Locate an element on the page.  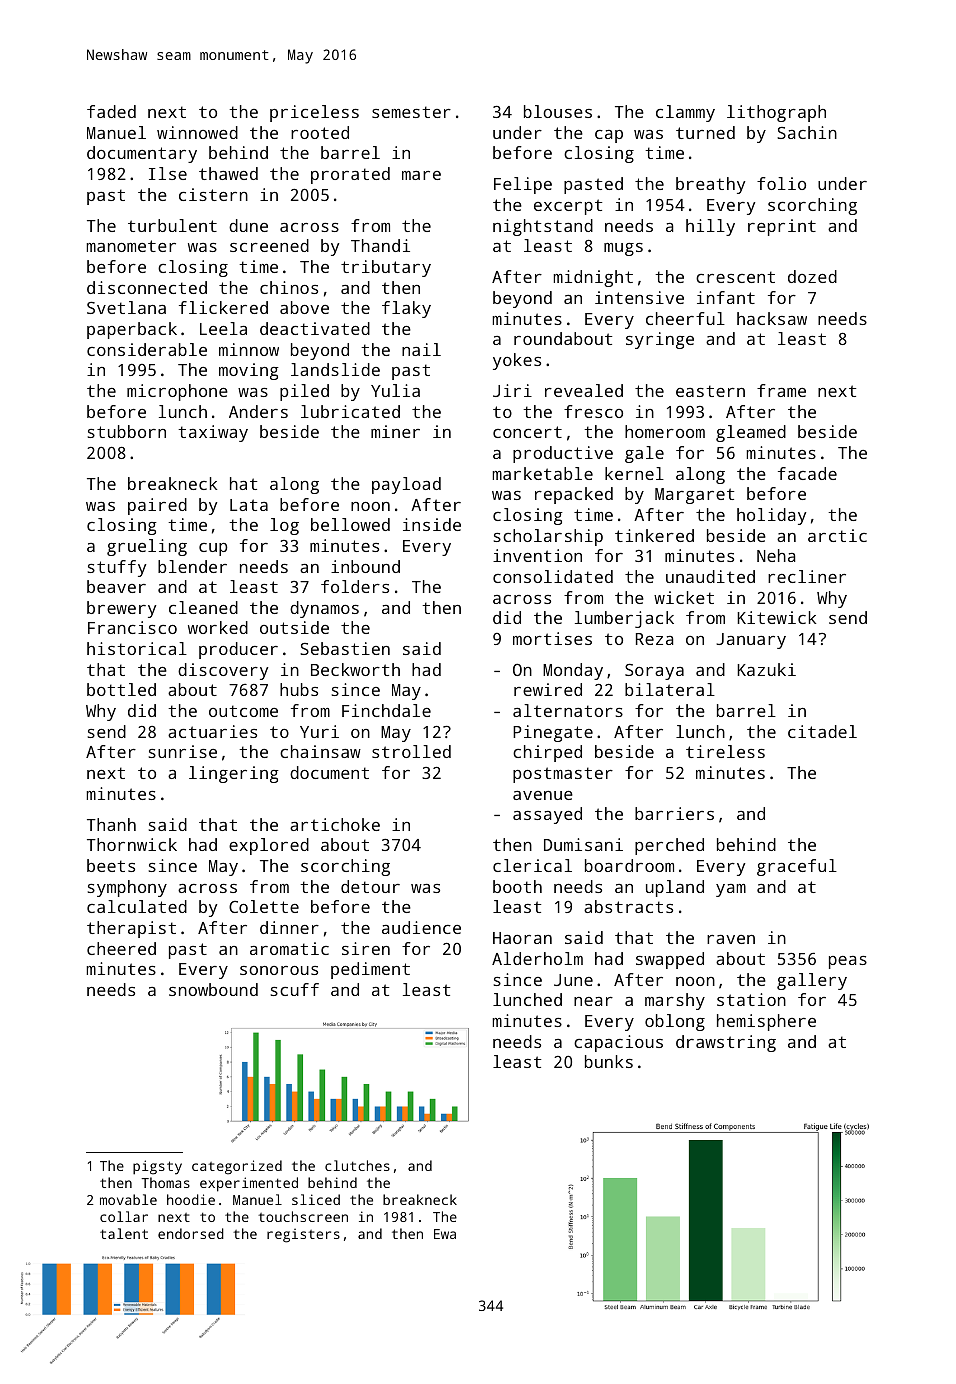
faded is located at coordinates (111, 111).
